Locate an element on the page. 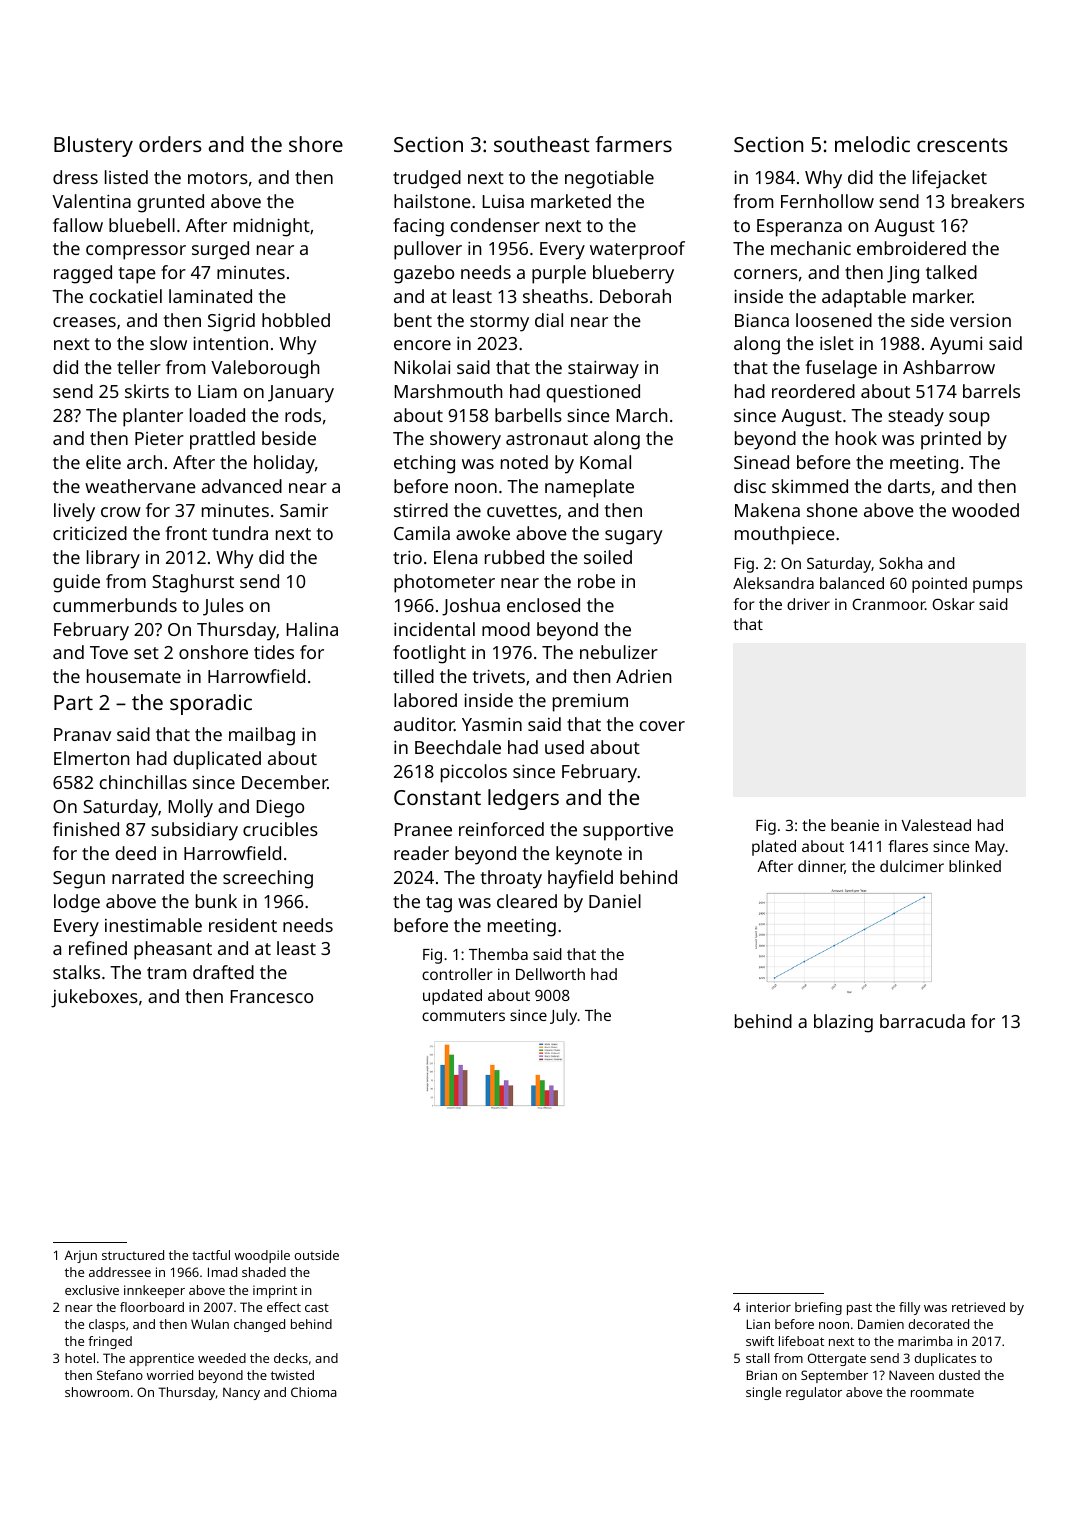 Image resolution: width=1079 pixels, height=1527 pixels. Jules is located at coordinates (223, 607).
